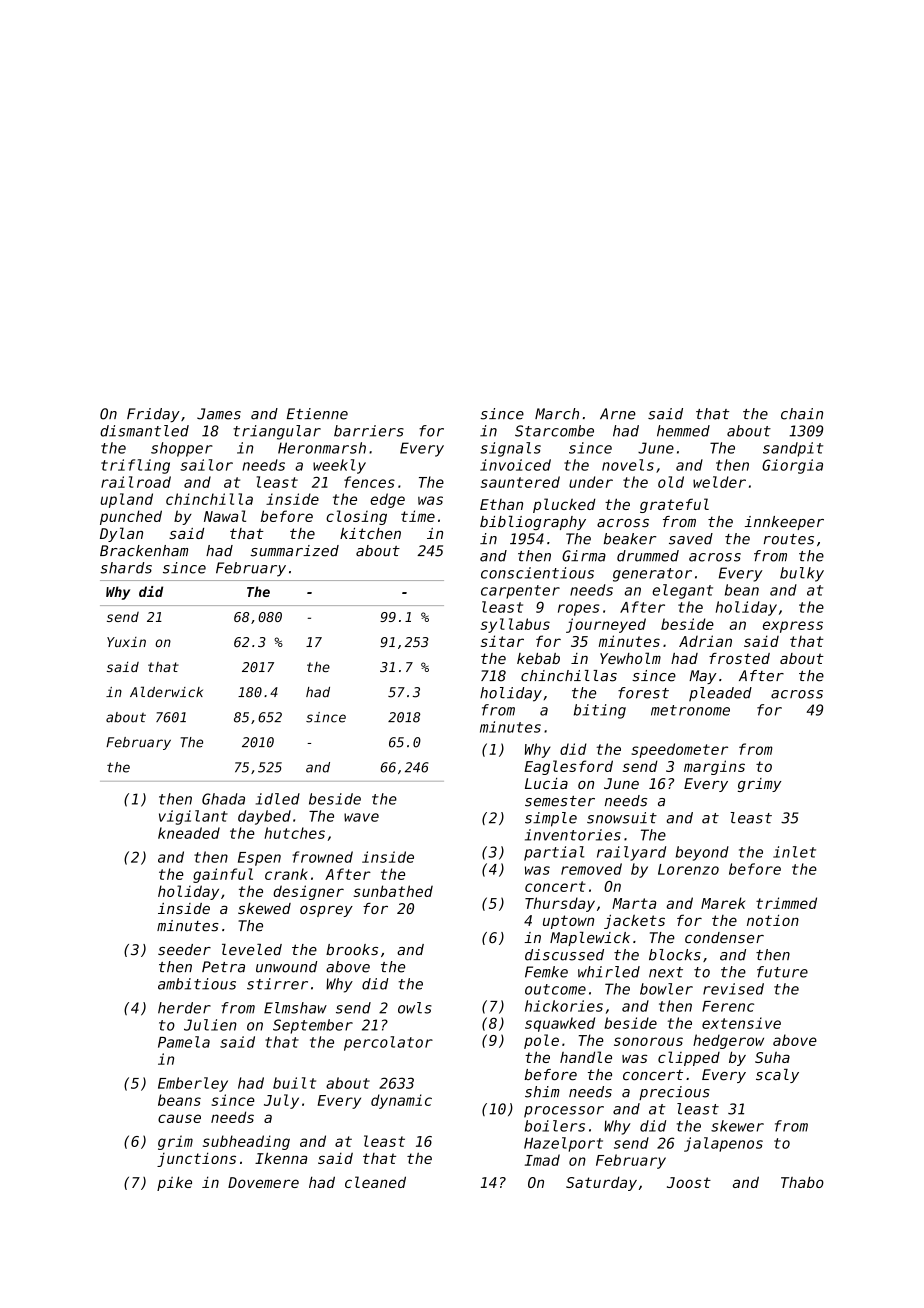 This document has height=1308, width=924. What do you see at coordinates (802, 414) in the document?
I see `chain` at bounding box center [802, 414].
